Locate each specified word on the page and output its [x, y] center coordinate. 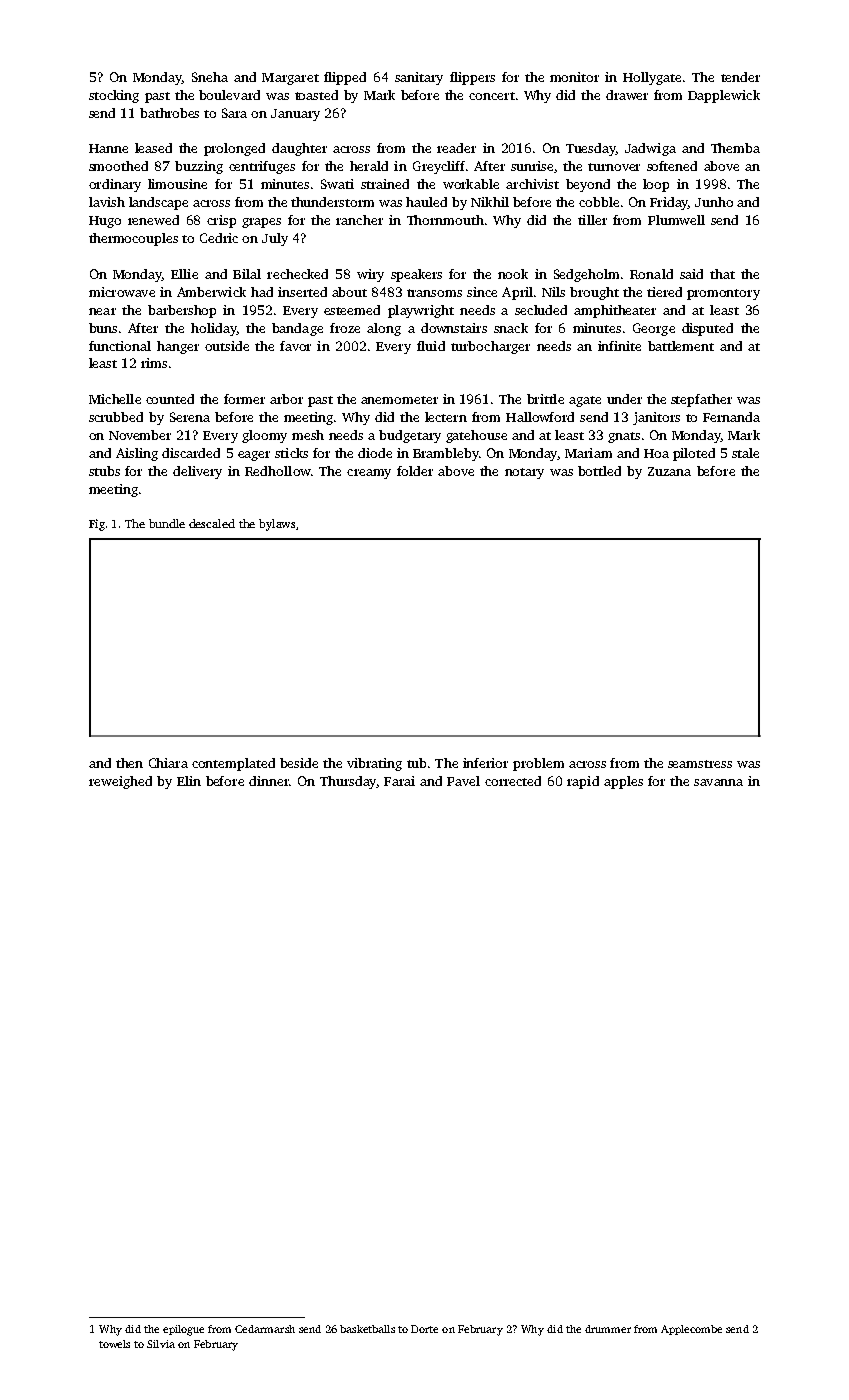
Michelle [115, 399]
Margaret [290, 79]
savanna [718, 782]
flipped [345, 78]
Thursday [348, 782]
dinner [269, 781]
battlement [681, 346]
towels [114, 1344]
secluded [541, 310]
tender [740, 77]
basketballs [367, 1329]
